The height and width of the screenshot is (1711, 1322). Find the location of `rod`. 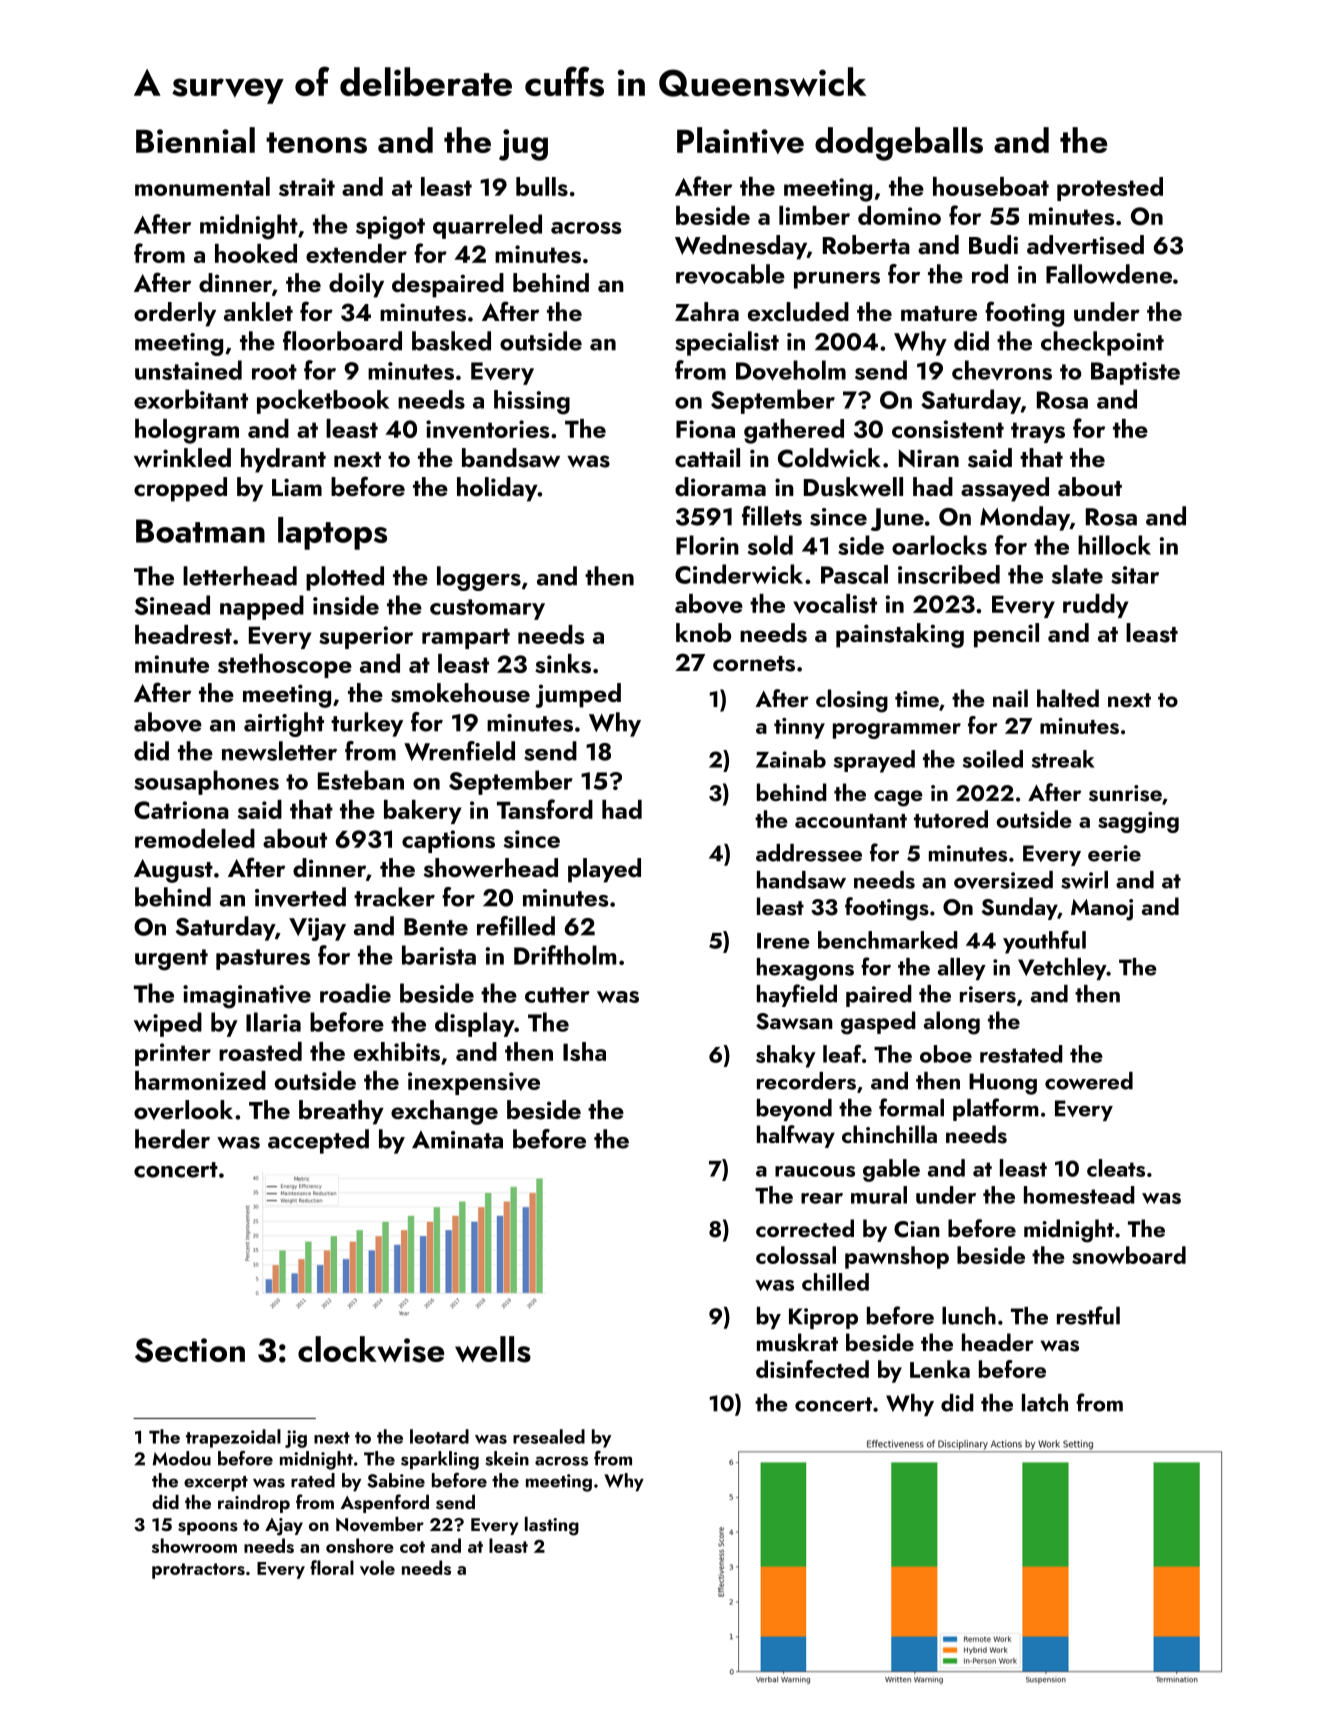

rod is located at coordinates (990, 274).
